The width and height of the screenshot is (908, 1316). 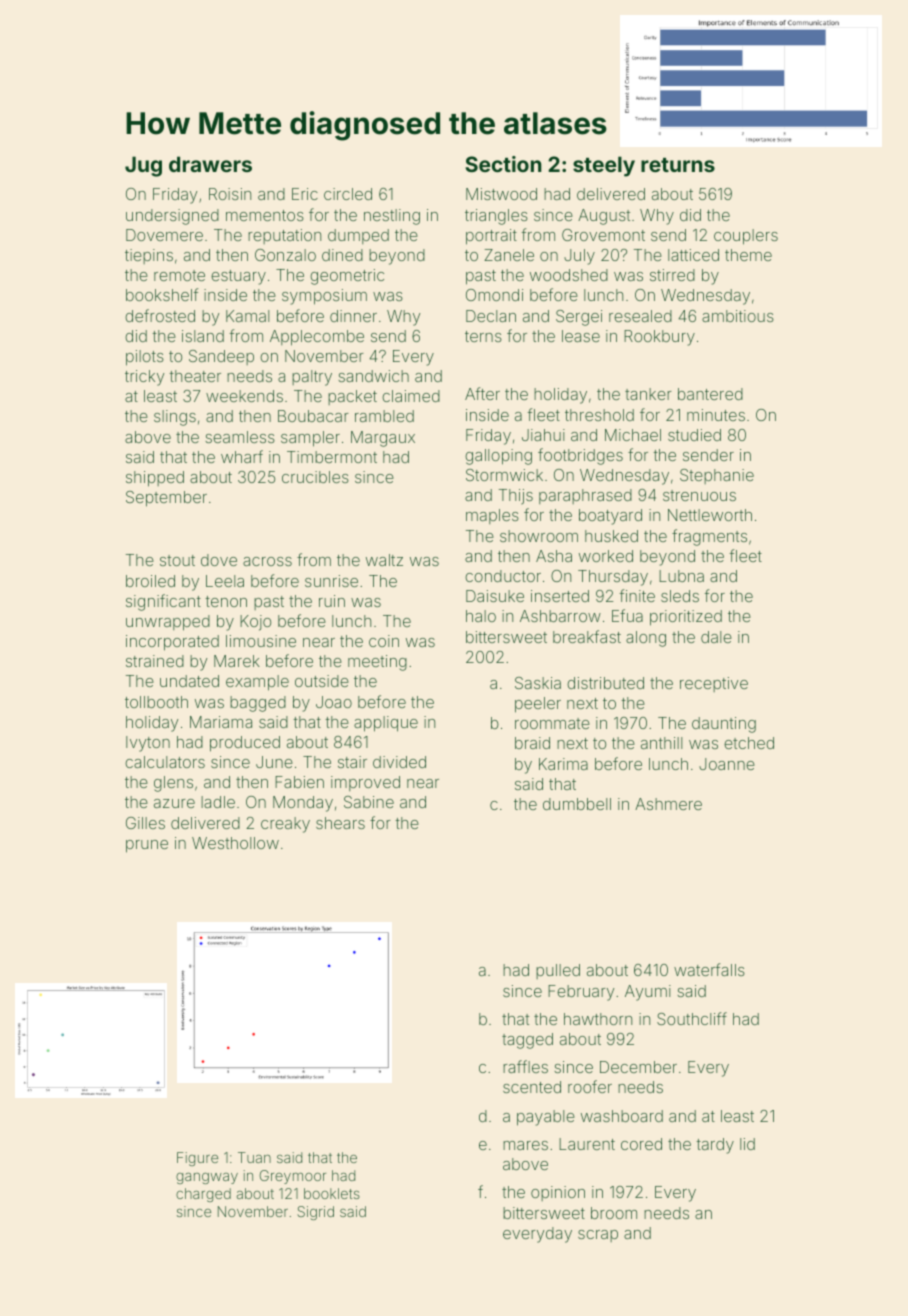 What do you see at coordinates (538, 683) in the screenshot?
I see `Saskia` at bounding box center [538, 683].
